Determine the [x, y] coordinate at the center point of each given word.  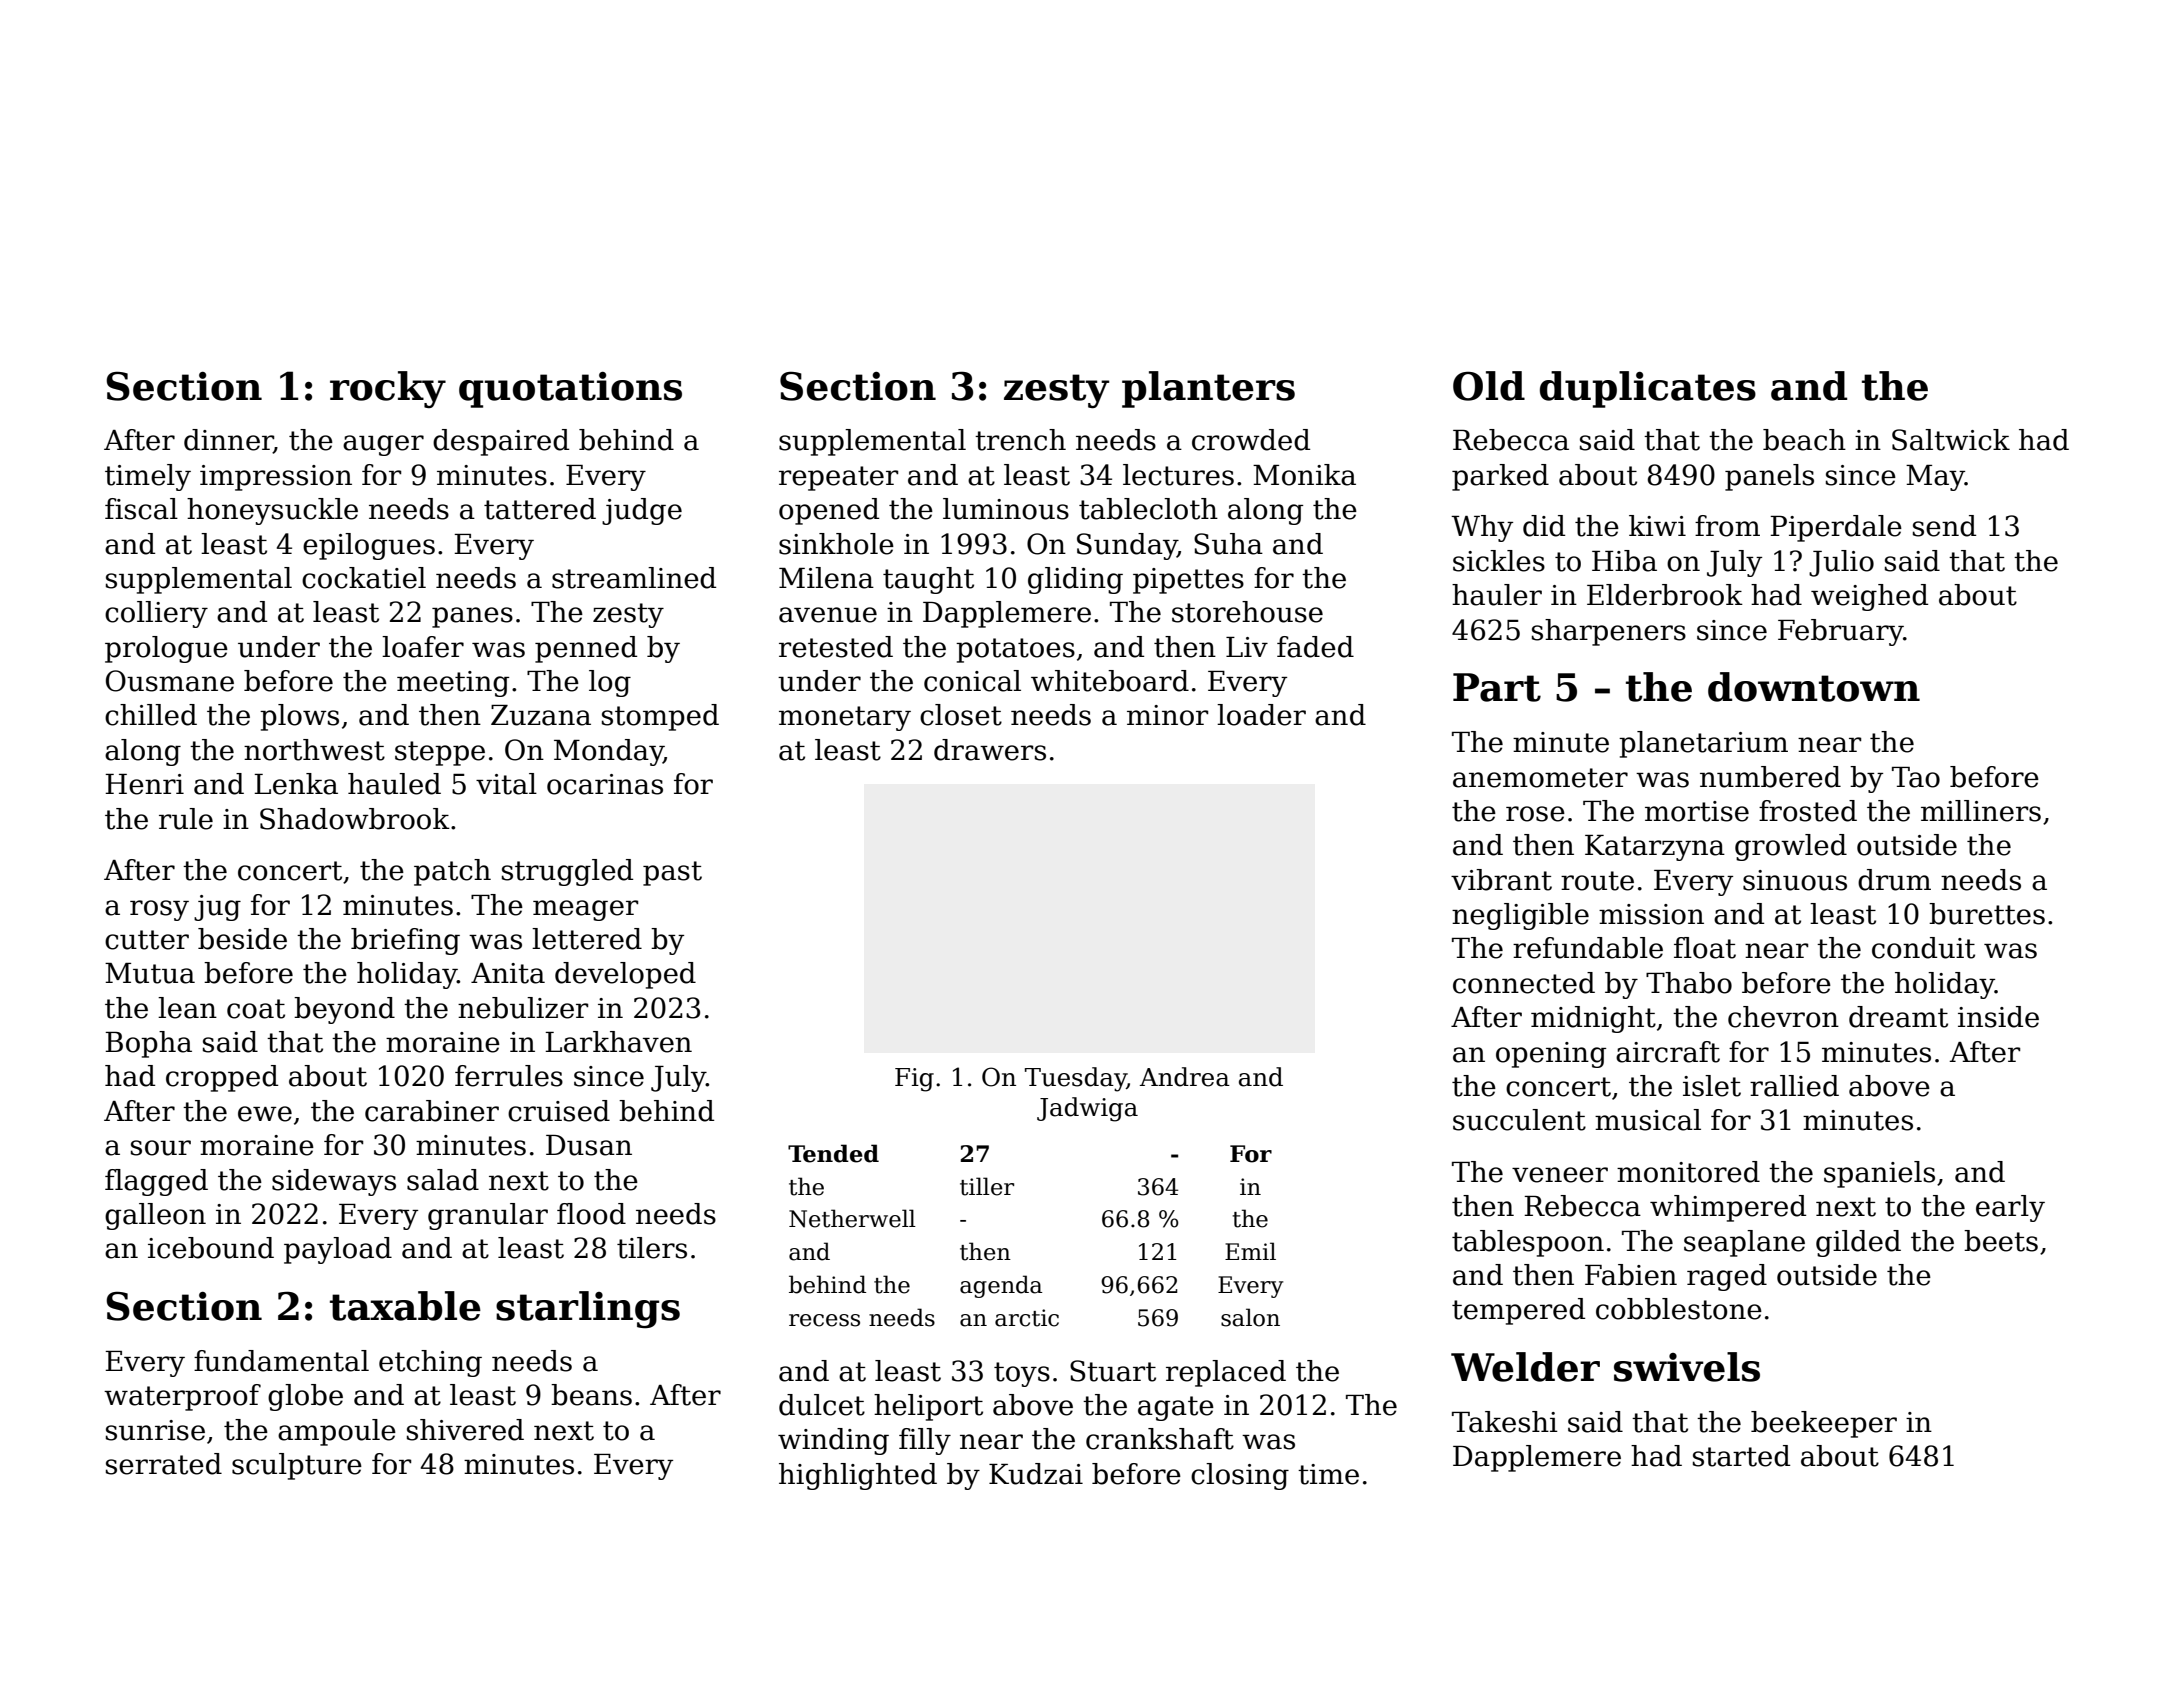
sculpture [297, 1466]
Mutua [150, 973]
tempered [1518, 1311]
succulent [1519, 1120]
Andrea [1185, 1077]
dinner [228, 441]
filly [925, 1441]
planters [1208, 389]
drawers [990, 750]
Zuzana [541, 715]
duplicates [1648, 389]
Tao [1916, 777]
